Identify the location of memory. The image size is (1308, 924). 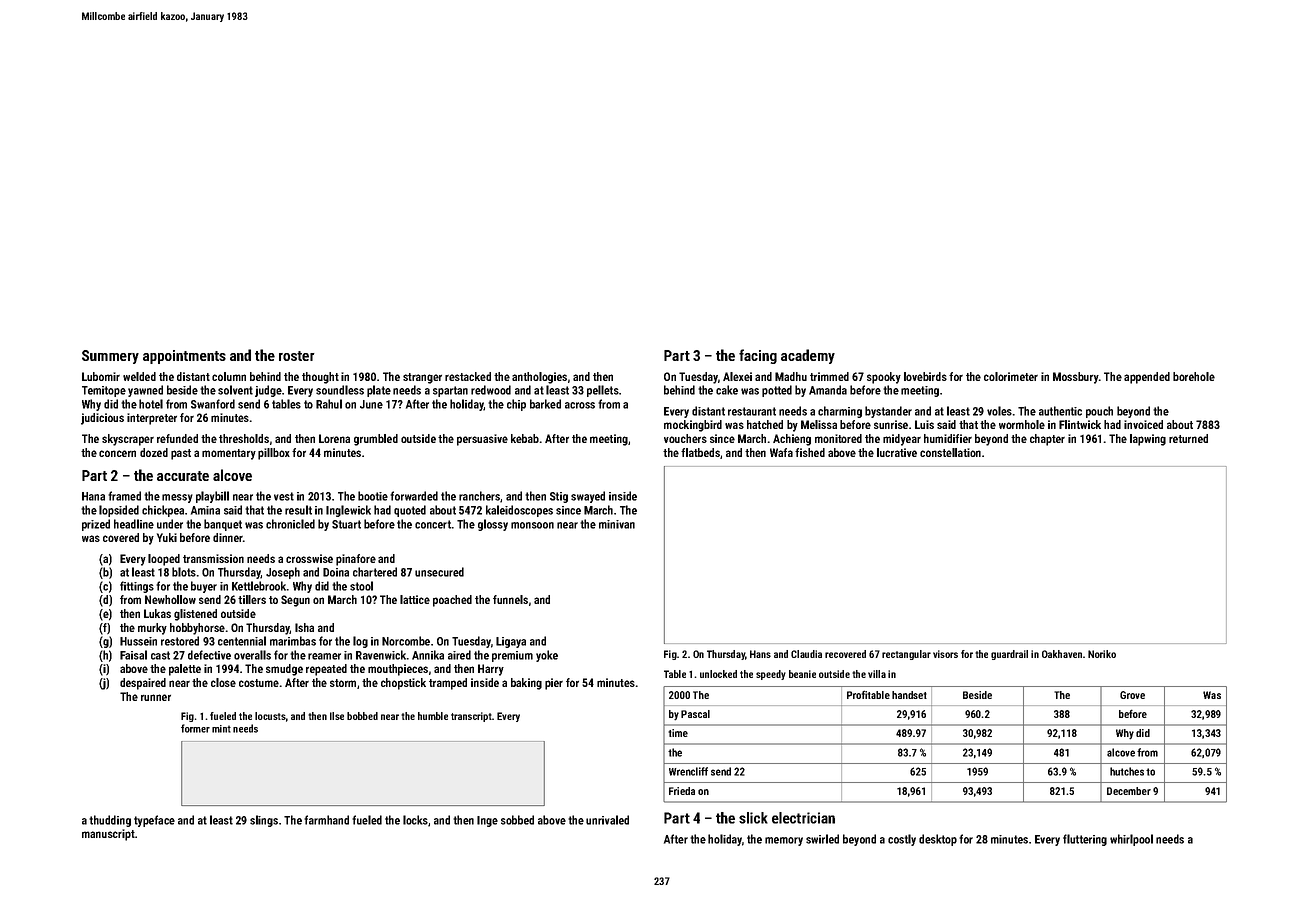
(784, 841).
